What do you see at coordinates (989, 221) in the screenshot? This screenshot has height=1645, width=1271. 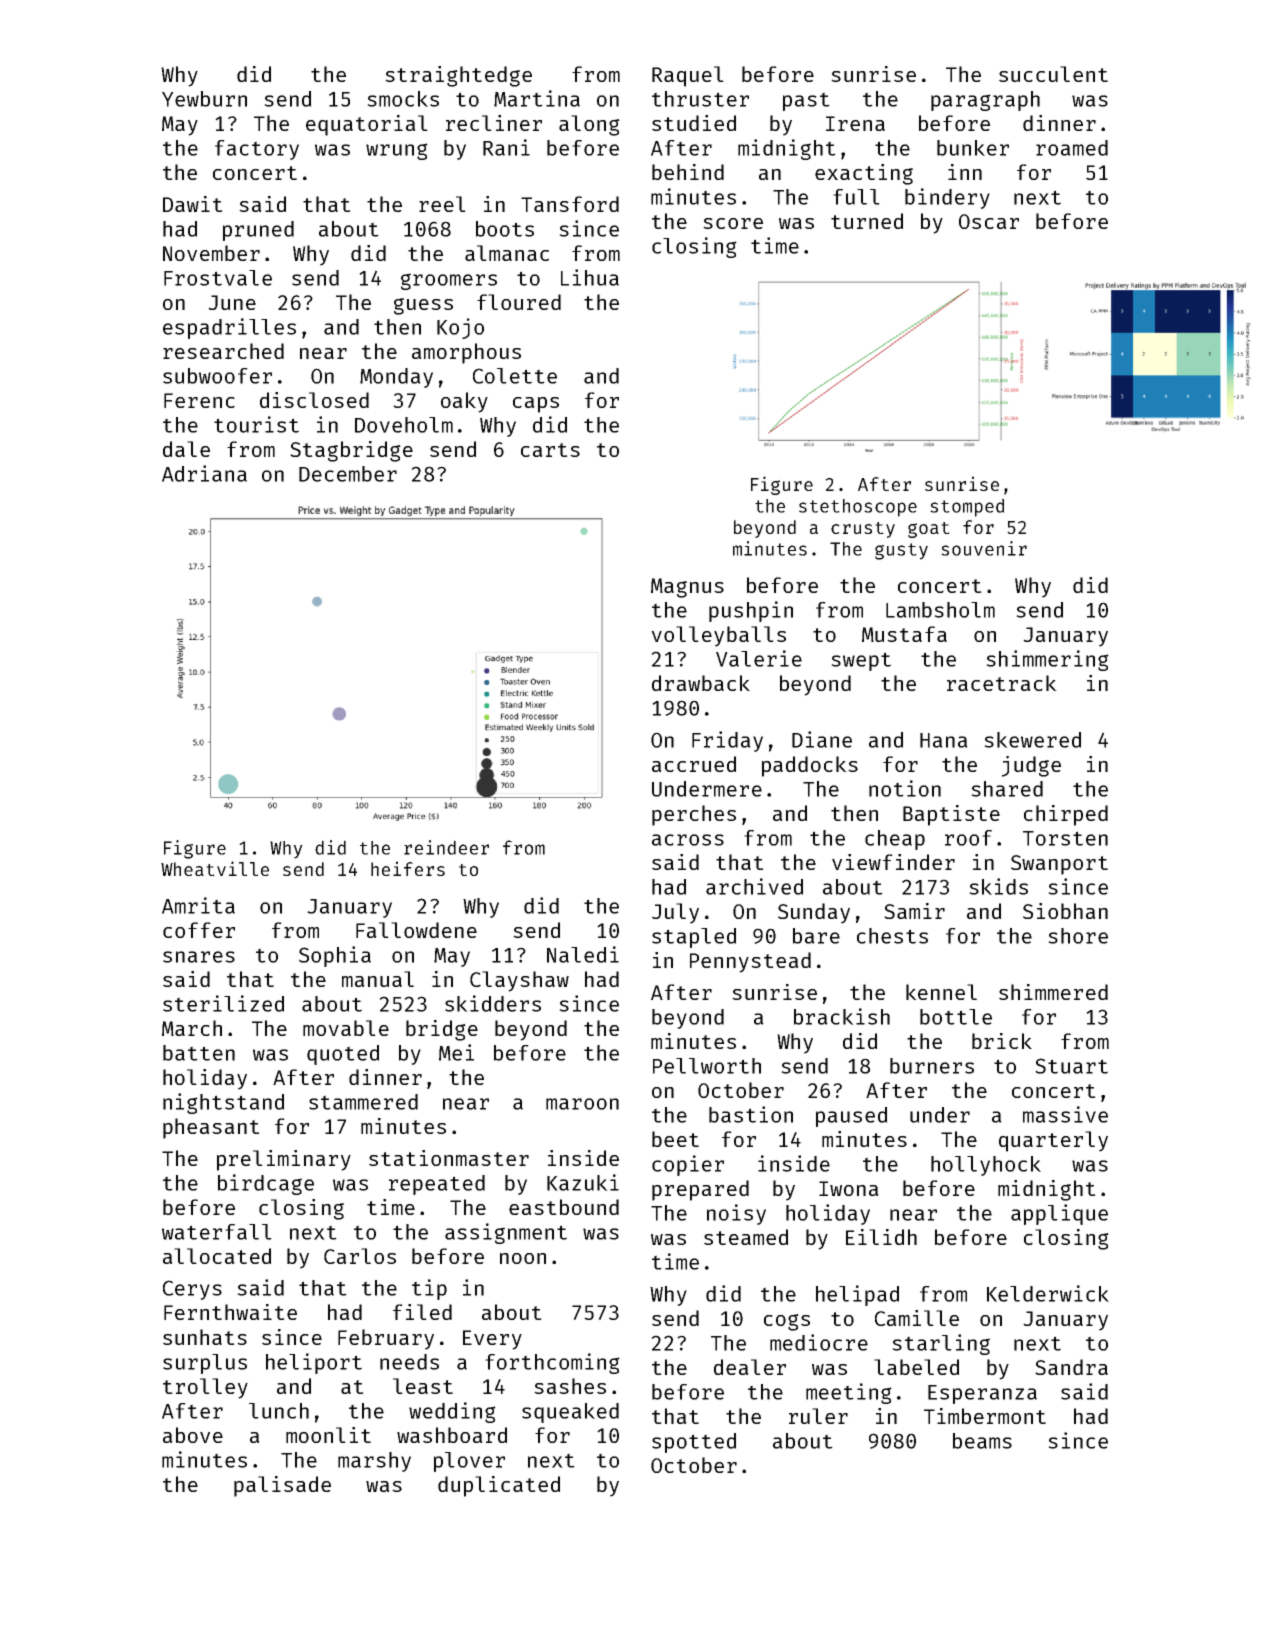 I see `Oscar` at bounding box center [989, 221].
